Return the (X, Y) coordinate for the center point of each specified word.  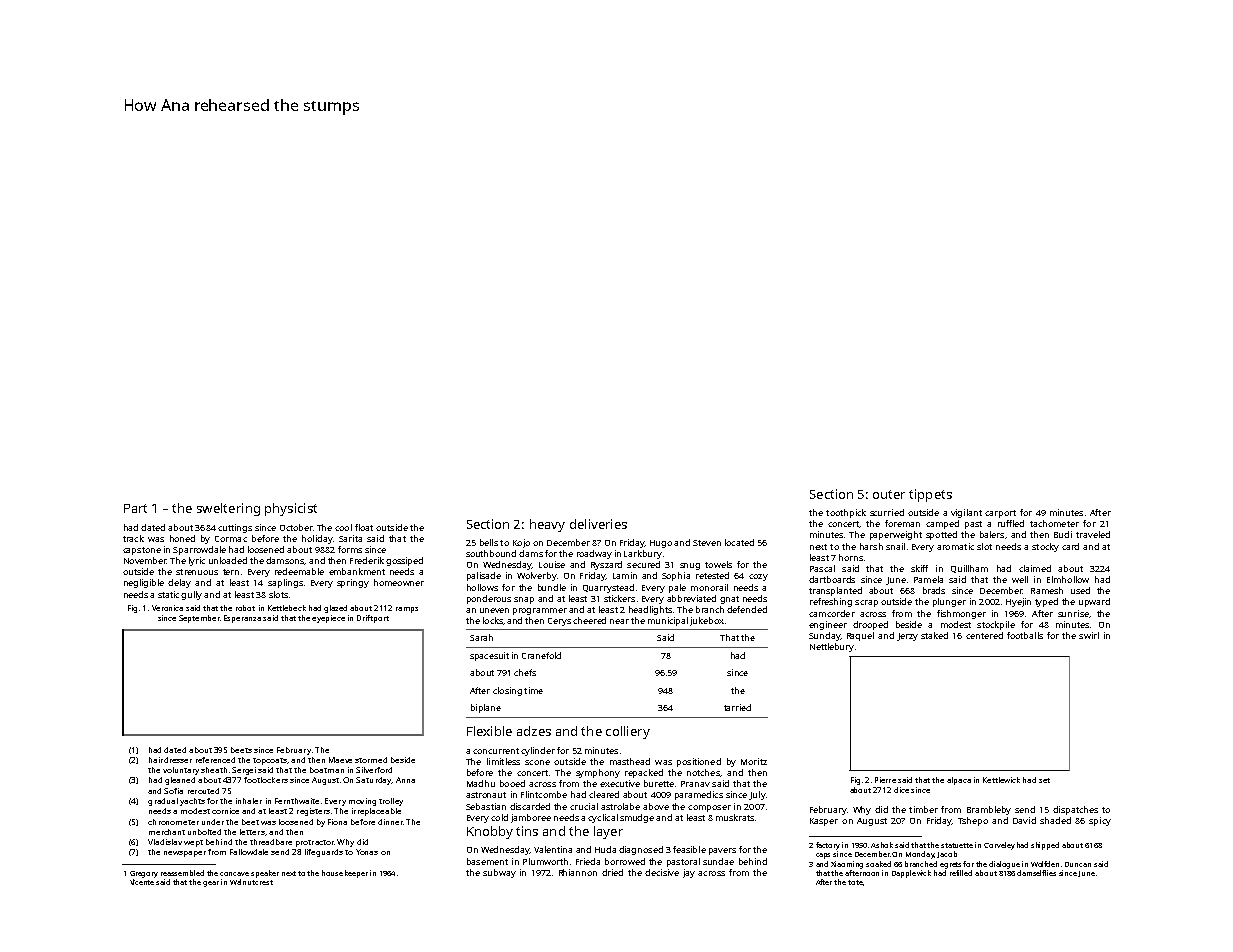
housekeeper (345, 874)
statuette (957, 845)
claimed (1035, 568)
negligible (144, 583)
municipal (668, 621)
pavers (722, 851)
